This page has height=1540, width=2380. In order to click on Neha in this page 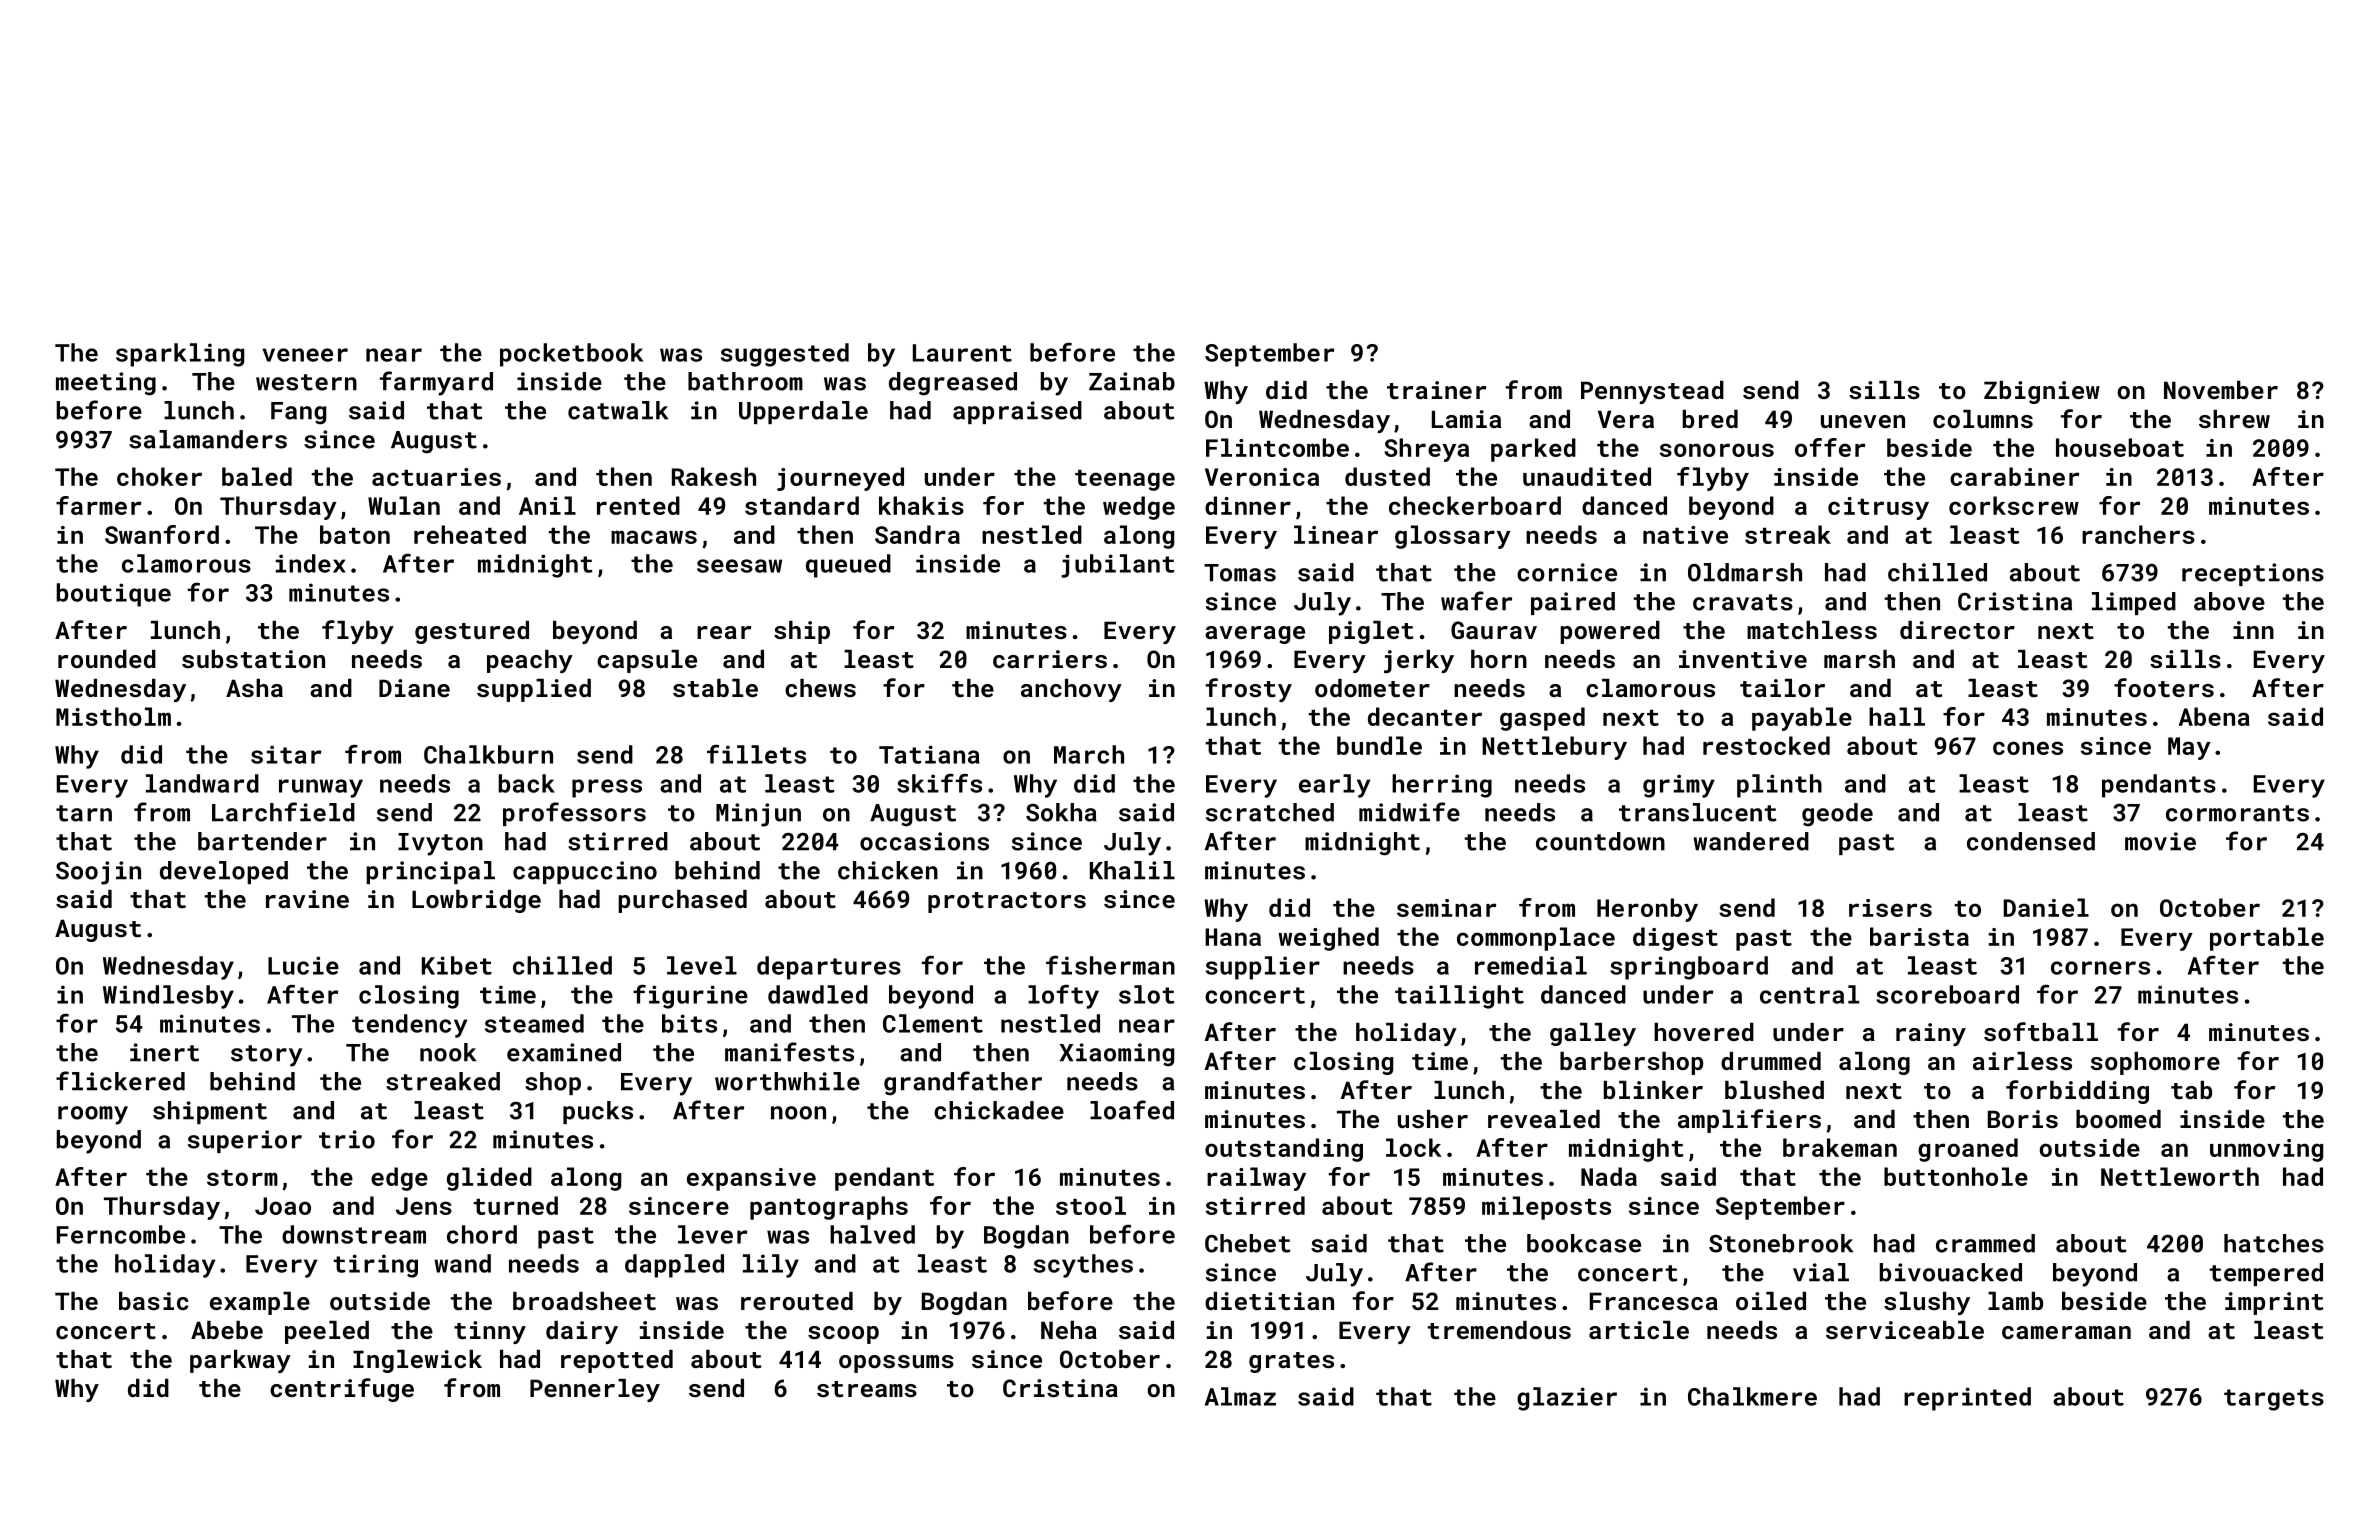, I will do `click(1069, 1330)`.
